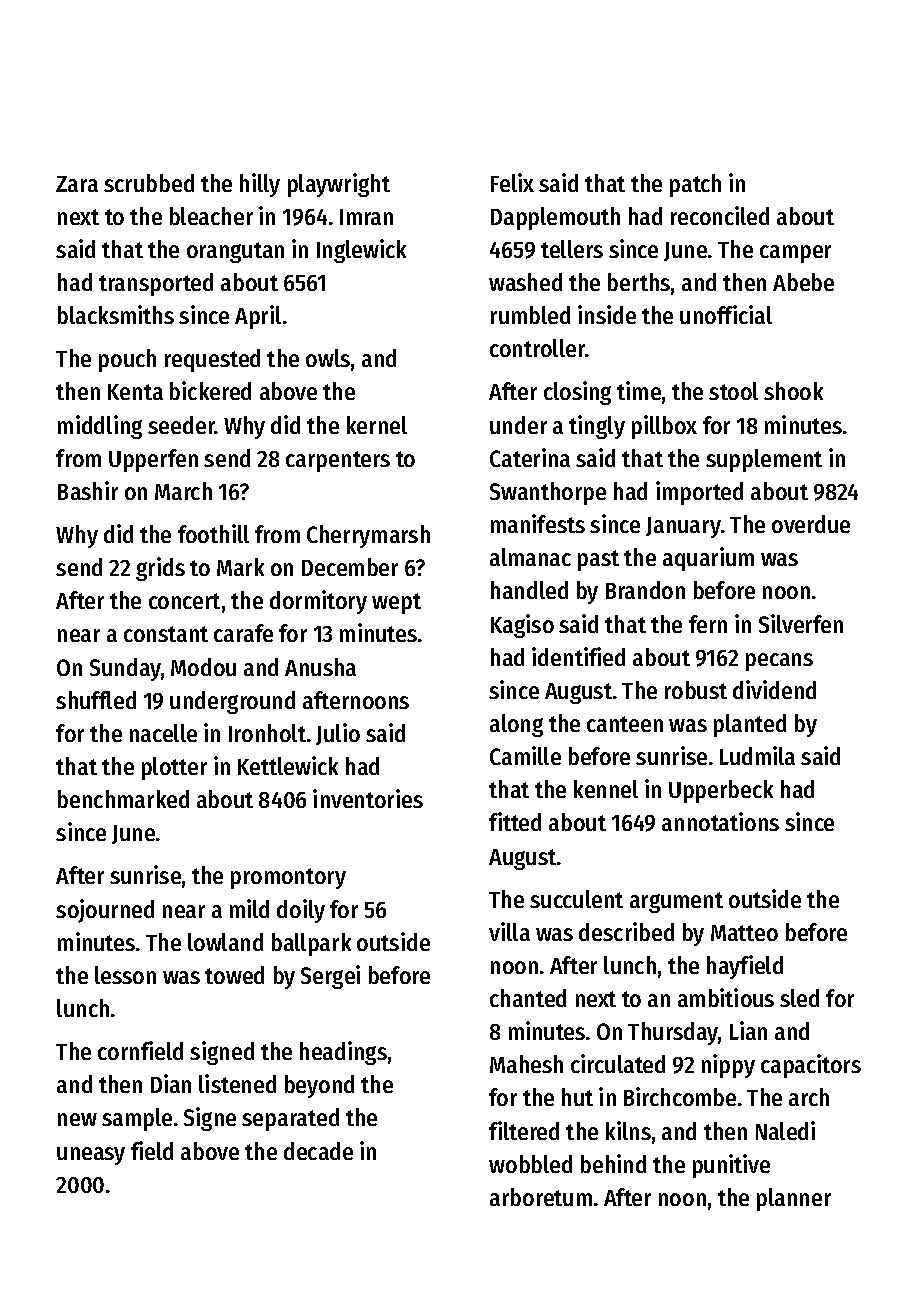  Describe the element at coordinates (77, 184) in the screenshot. I see `Zara` at that location.
